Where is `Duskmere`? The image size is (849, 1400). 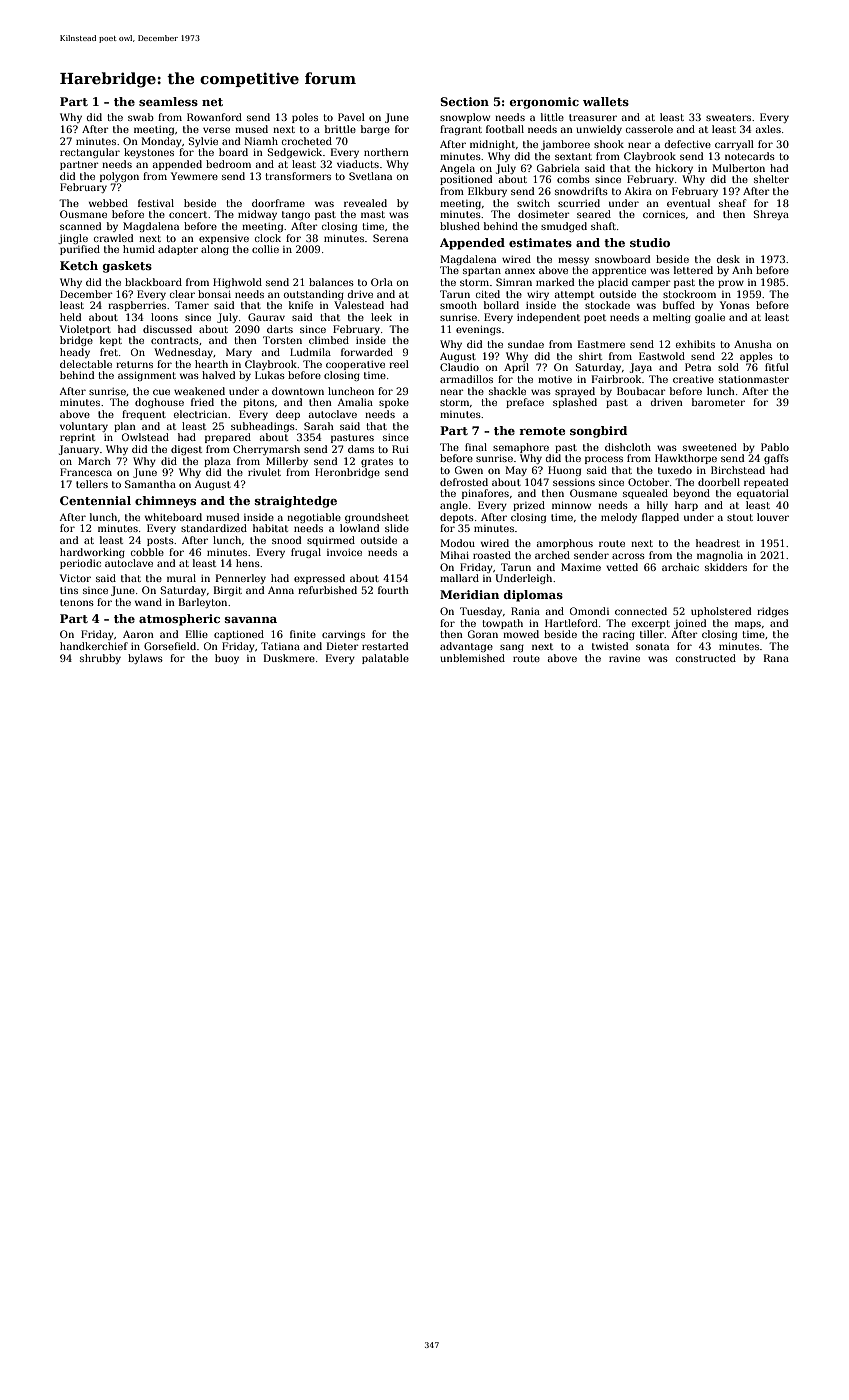
Duskmere is located at coordinates (289, 658).
